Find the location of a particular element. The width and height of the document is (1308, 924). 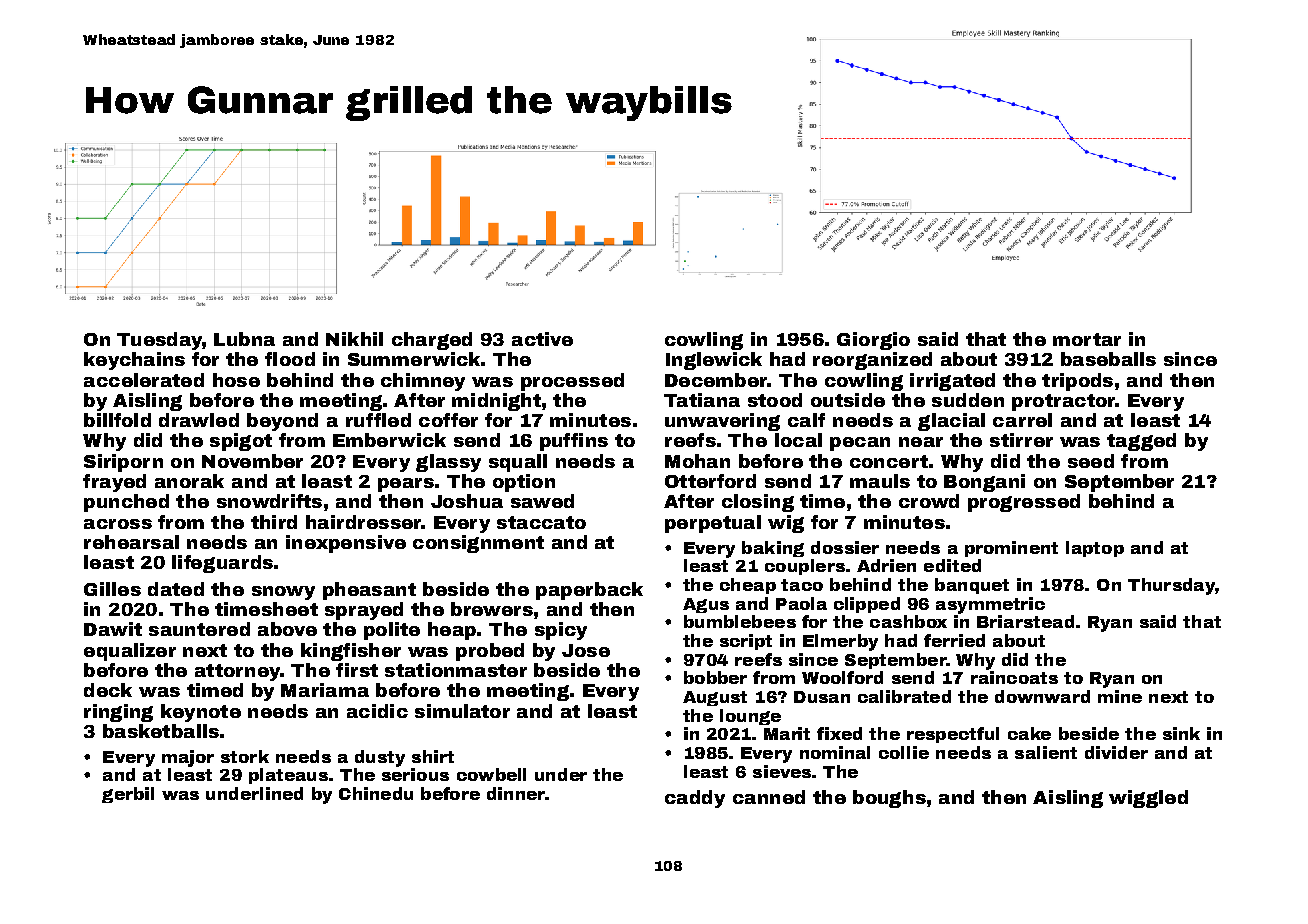

active is located at coordinates (542, 339).
